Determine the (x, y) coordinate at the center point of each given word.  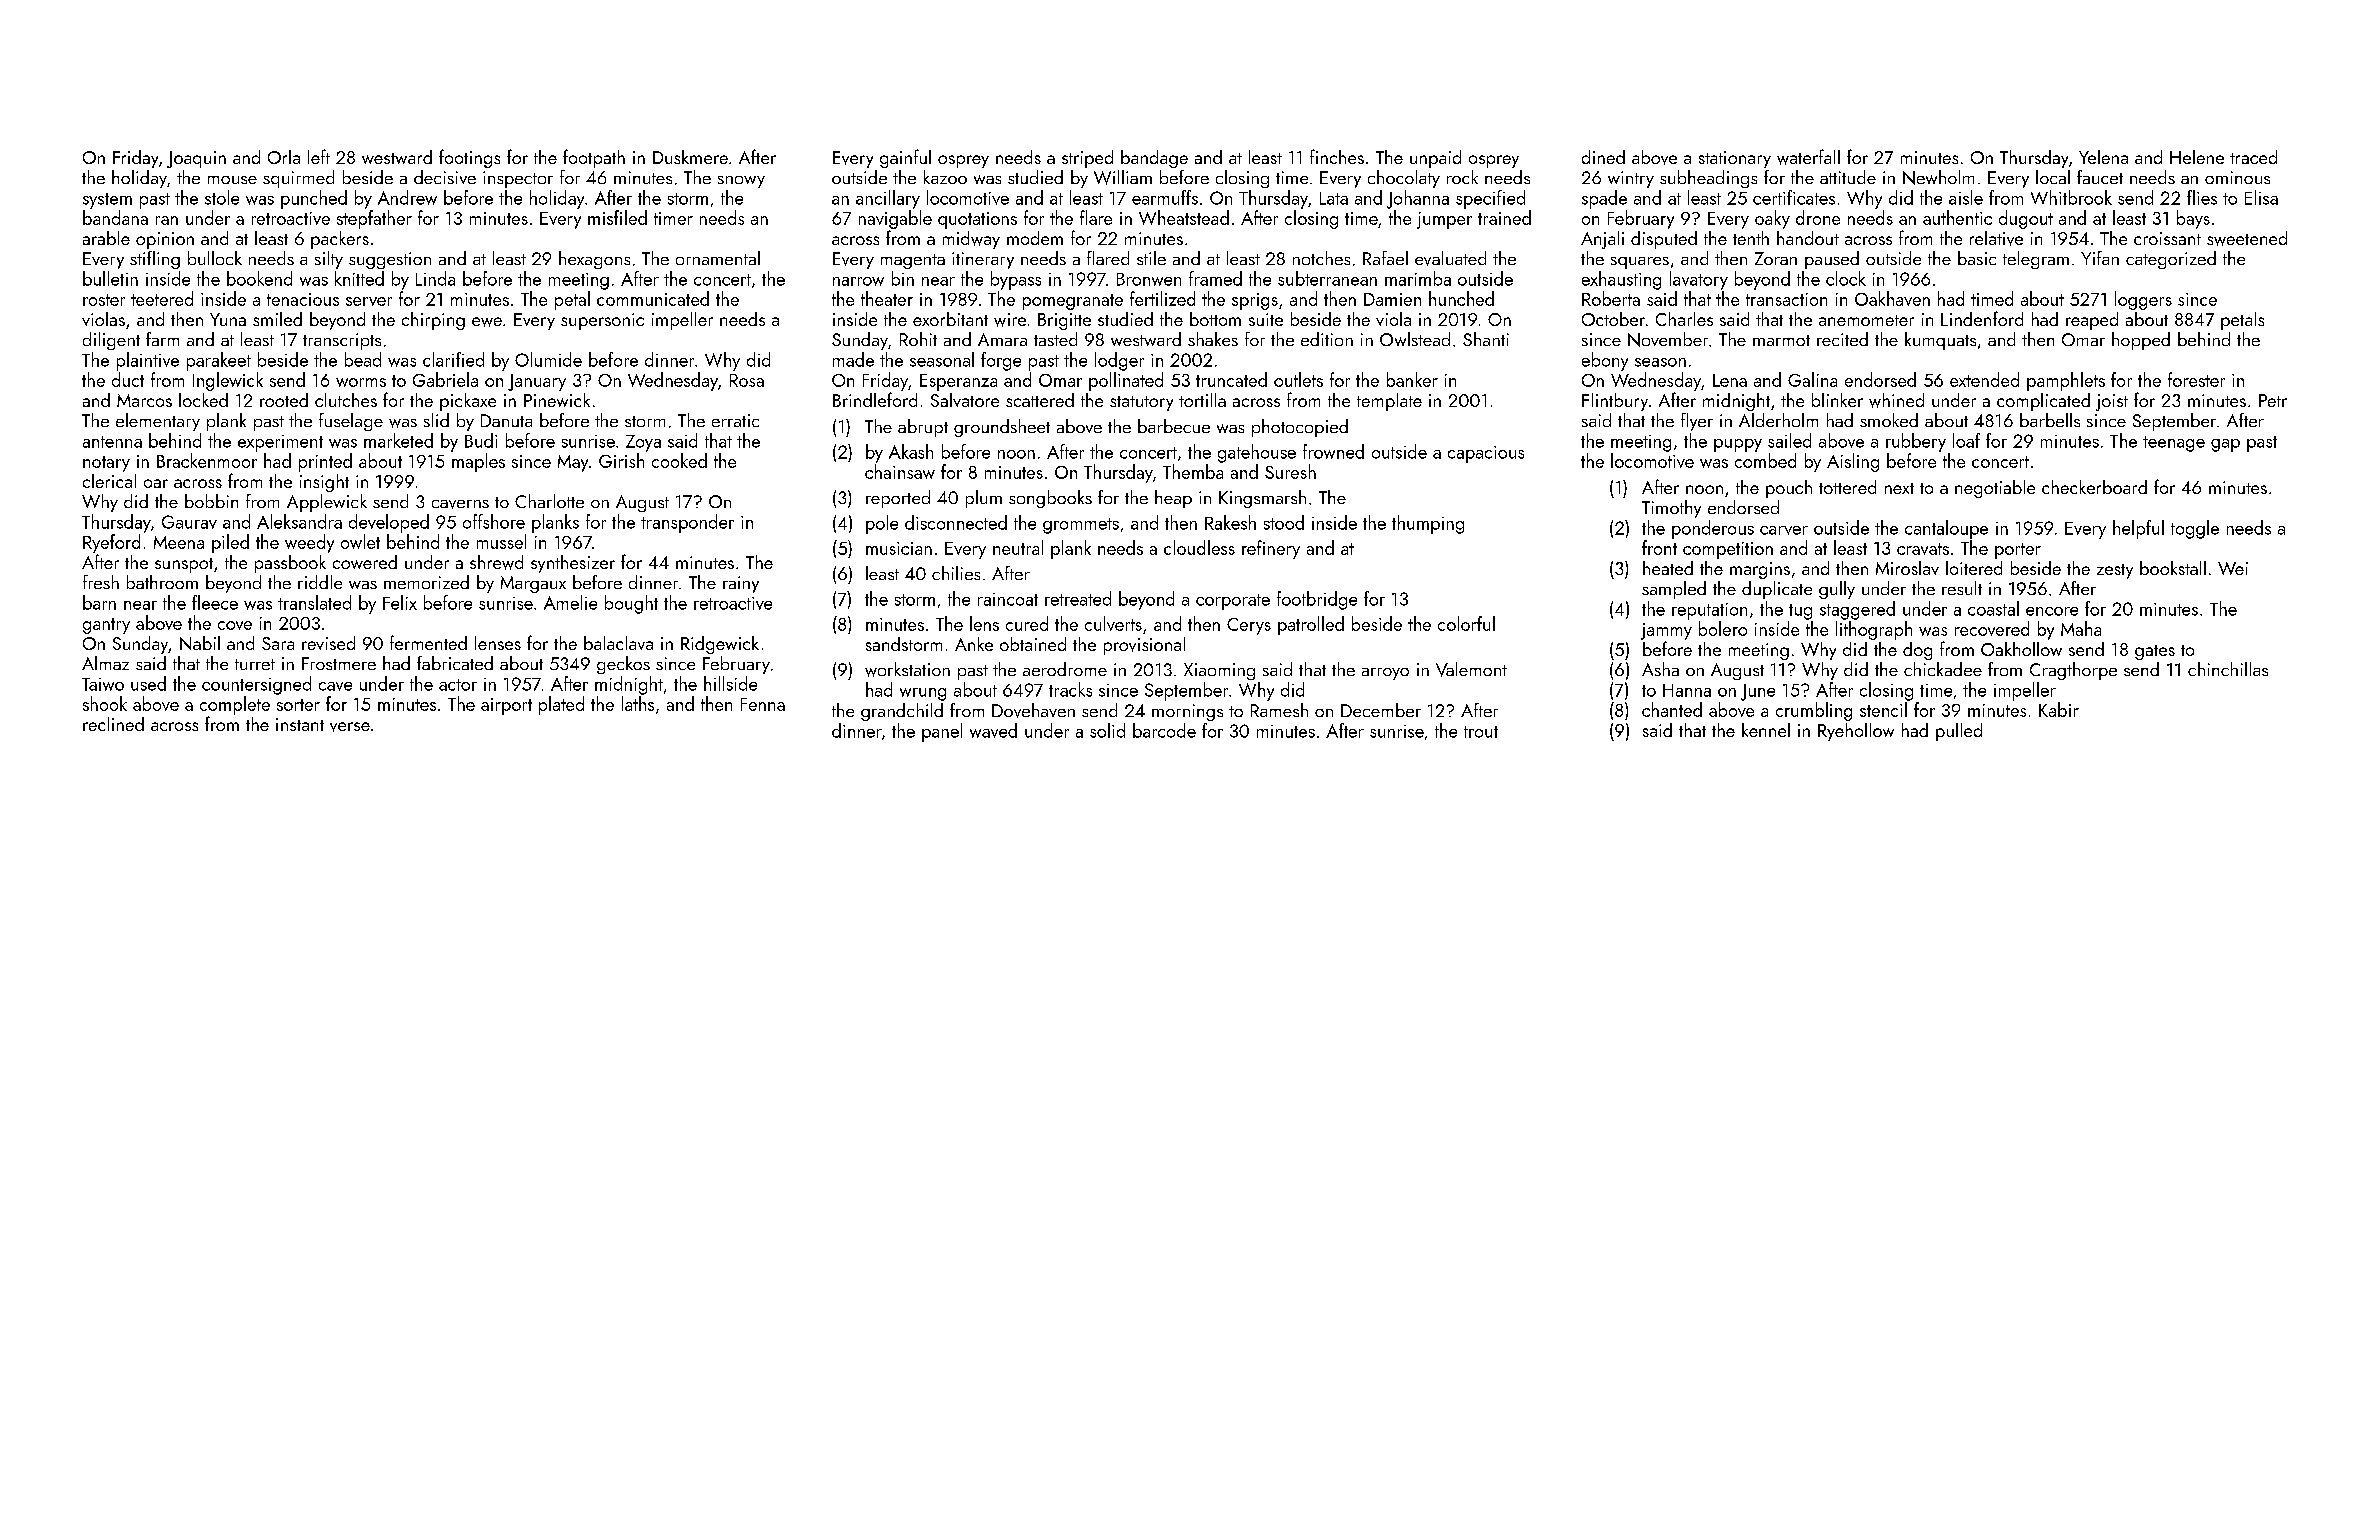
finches (1337, 156)
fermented (428, 642)
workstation (907, 669)
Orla (284, 157)
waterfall (1808, 157)
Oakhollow (2021, 649)
